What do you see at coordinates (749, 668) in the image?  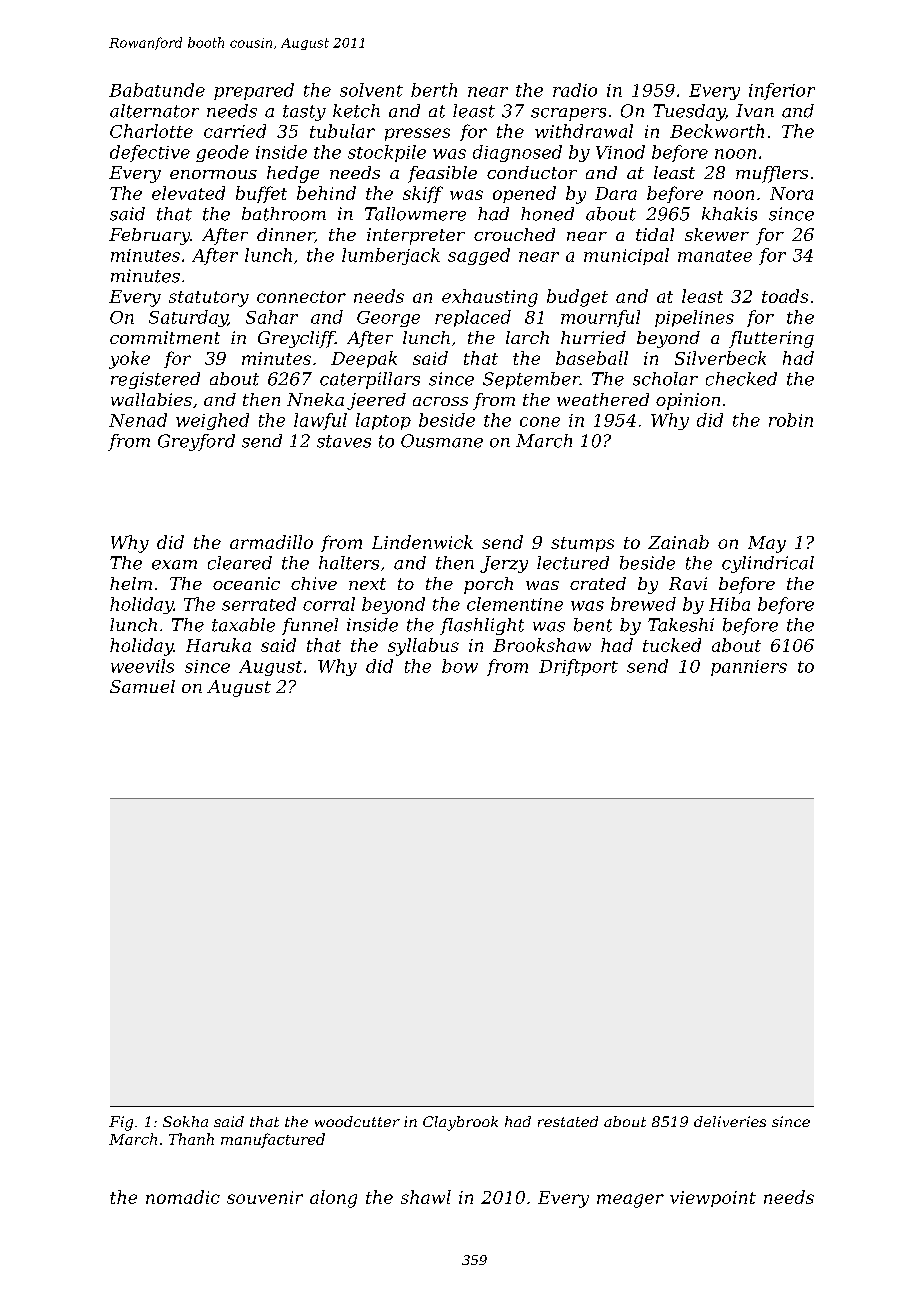 I see `panniers` at bounding box center [749, 668].
